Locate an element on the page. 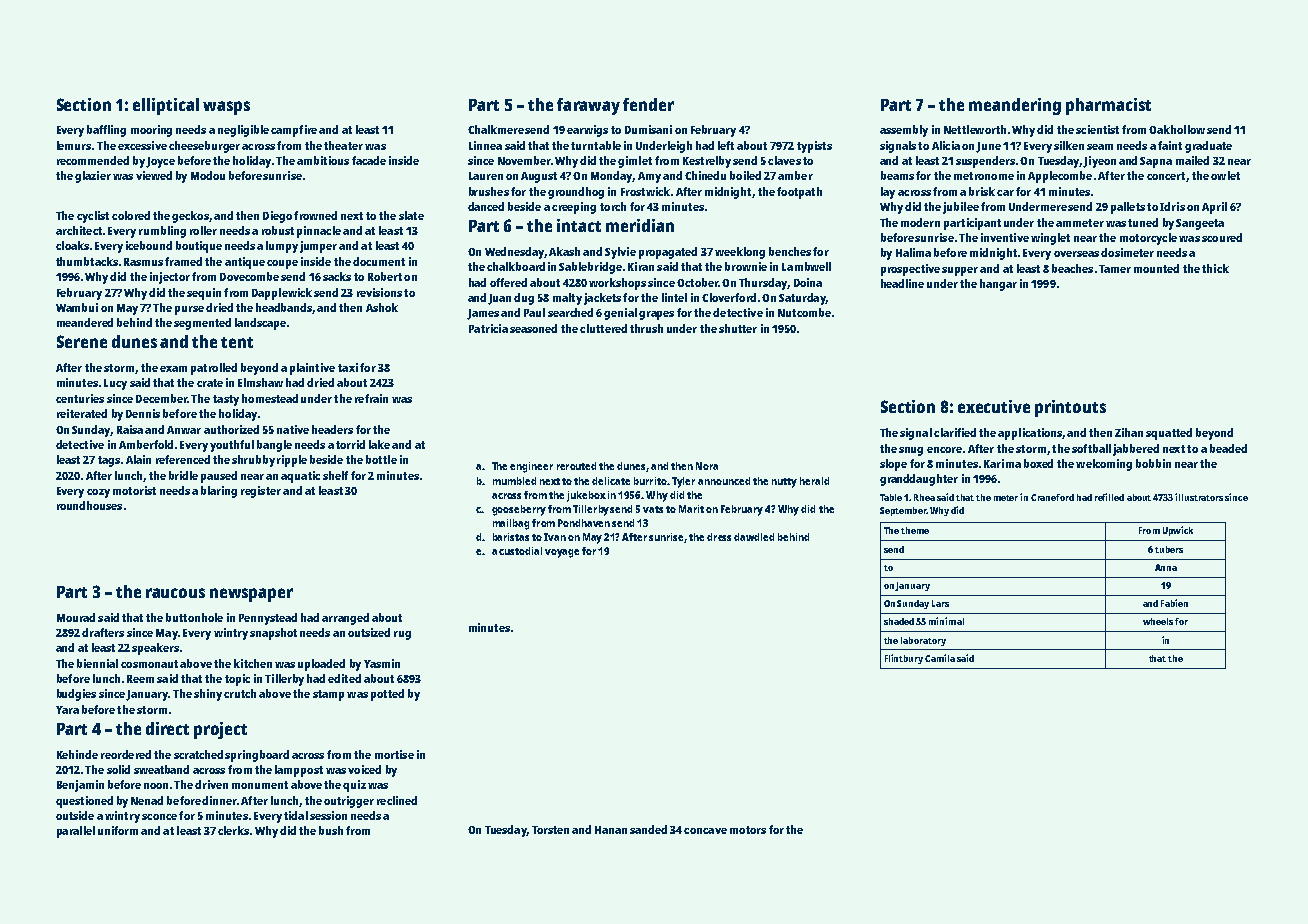 Image resolution: width=1308 pixels, height=924 pixels. tuned is located at coordinates (1143, 222).
